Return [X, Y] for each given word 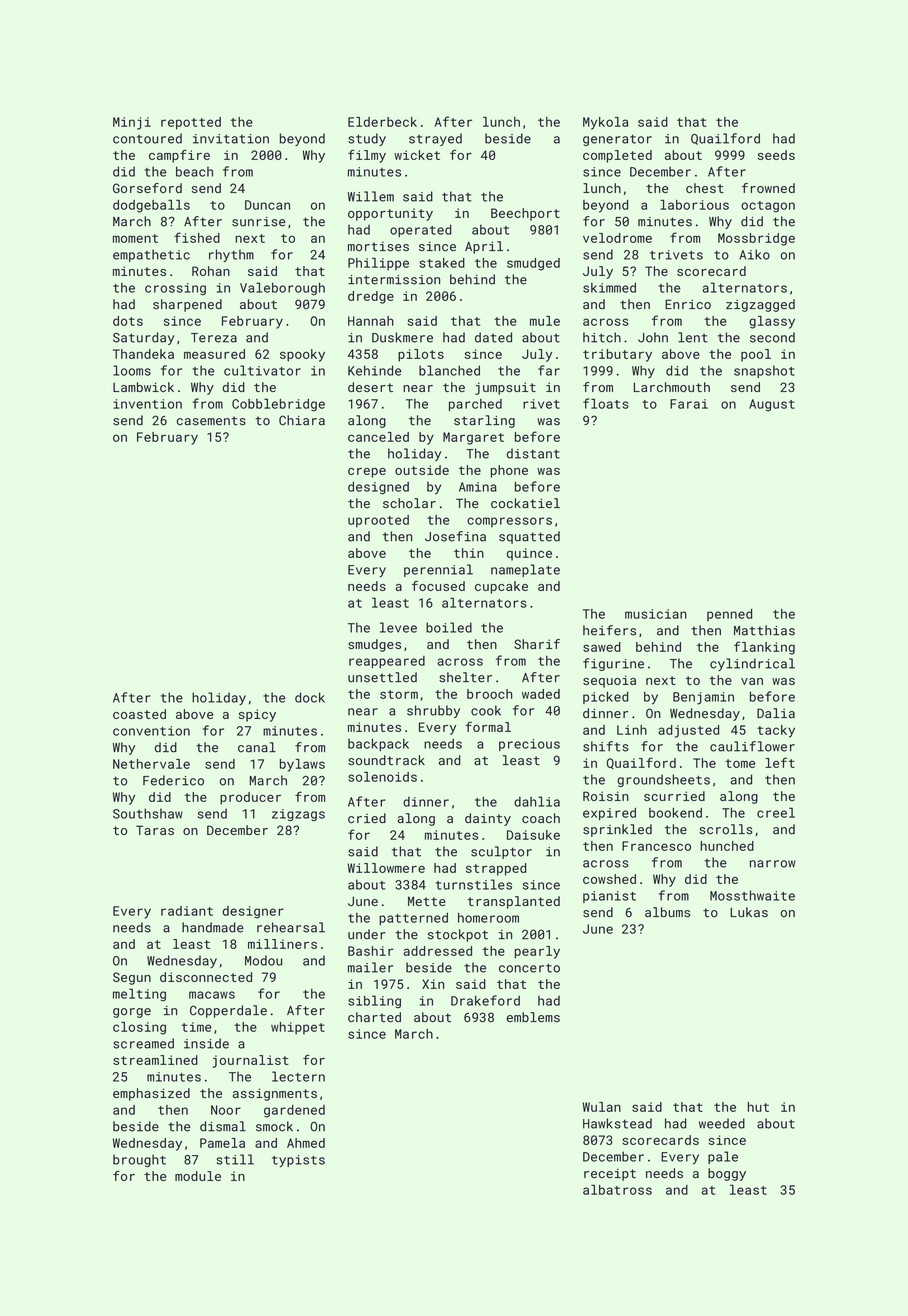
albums [667, 912]
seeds [776, 155]
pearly [537, 952]
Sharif [537, 644]
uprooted [378, 521]
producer [250, 798]
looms [132, 370]
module [198, 1176]
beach [194, 171]
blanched [449, 370]
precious [529, 745]
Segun [132, 978]
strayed [435, 139]
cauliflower [752, 746]
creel [776, 812]
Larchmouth [672, 387]
